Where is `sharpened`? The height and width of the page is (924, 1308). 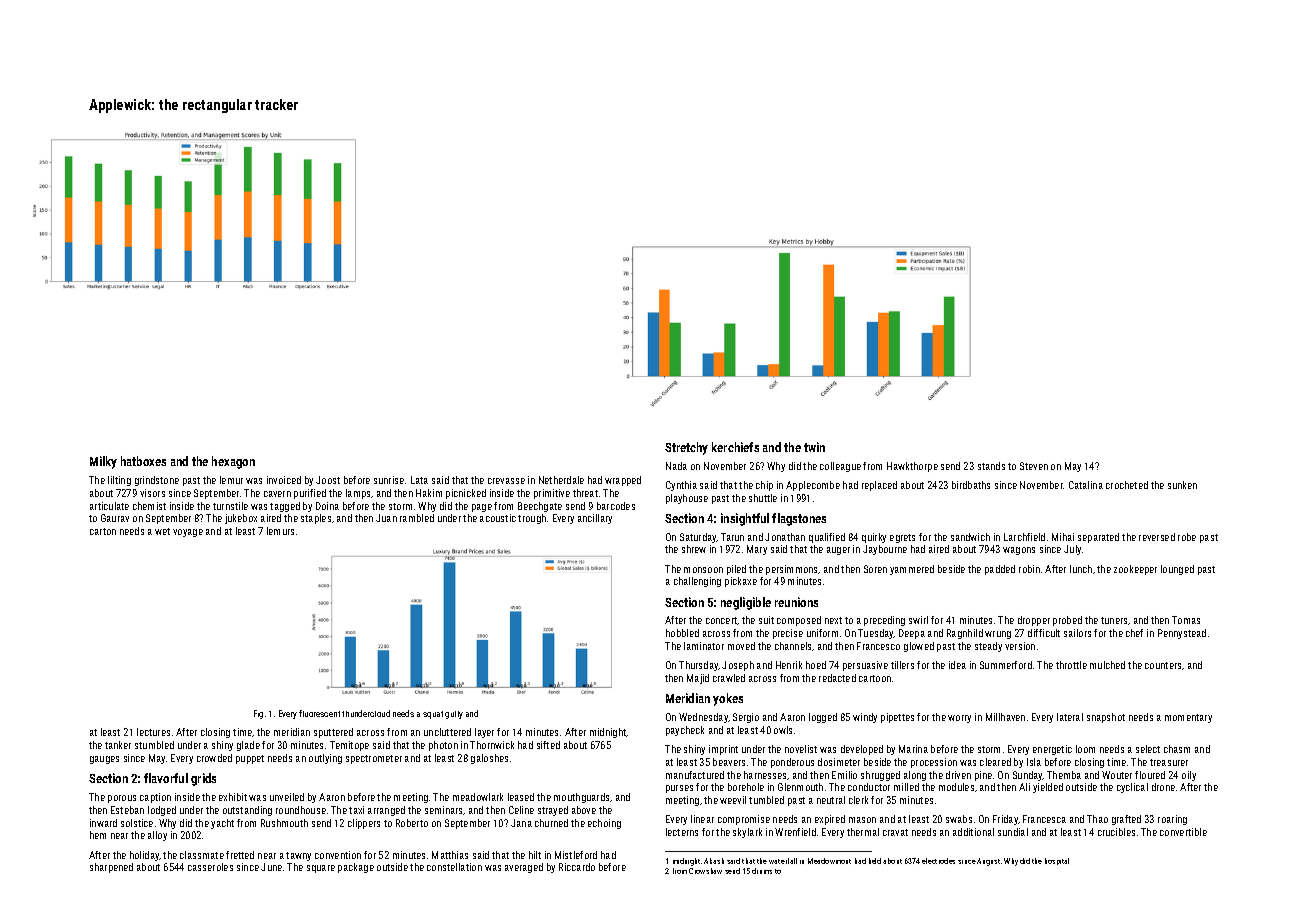 sharpened is located at coordinates (111, 868).
